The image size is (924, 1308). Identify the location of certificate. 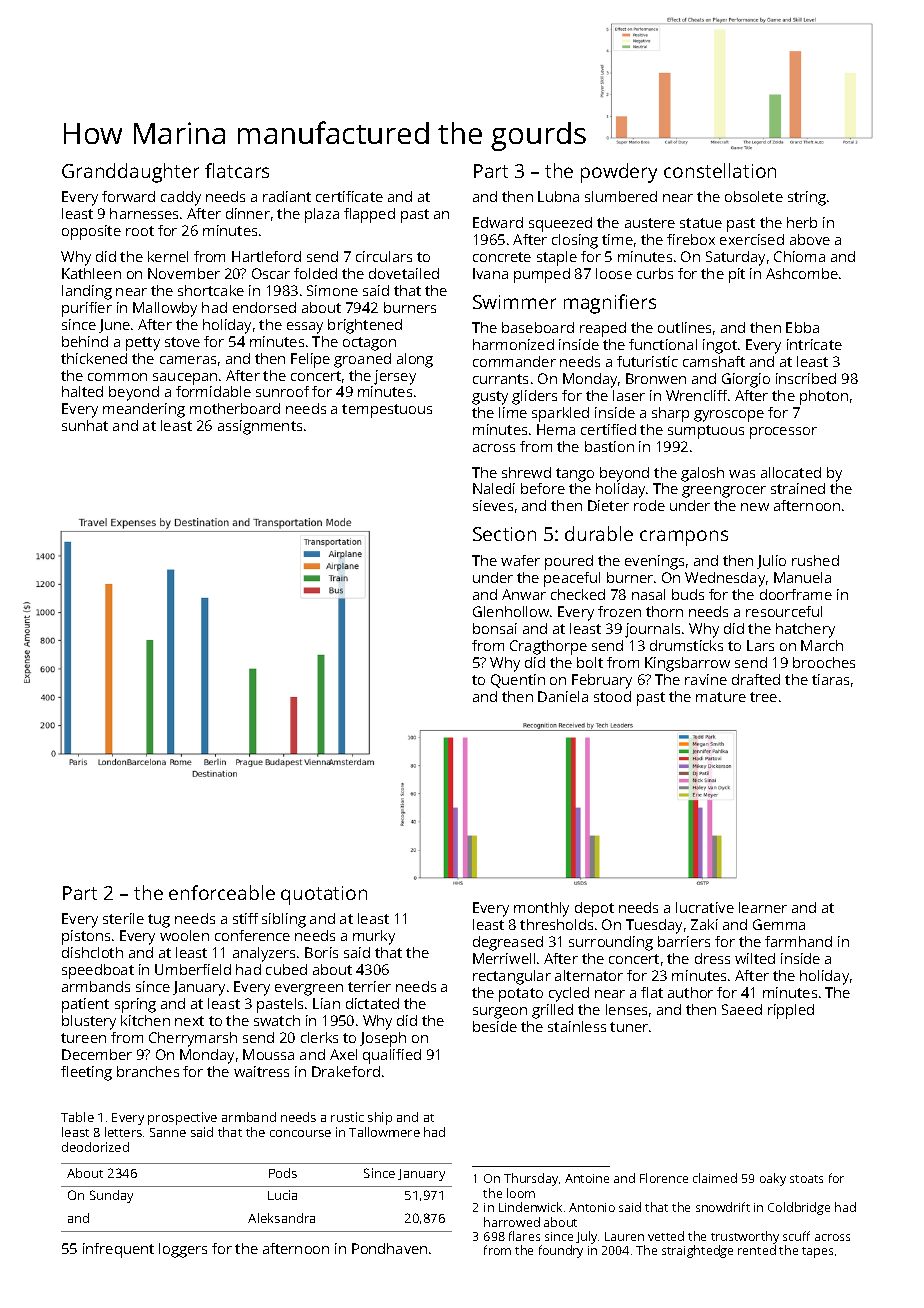
(349, 196).
